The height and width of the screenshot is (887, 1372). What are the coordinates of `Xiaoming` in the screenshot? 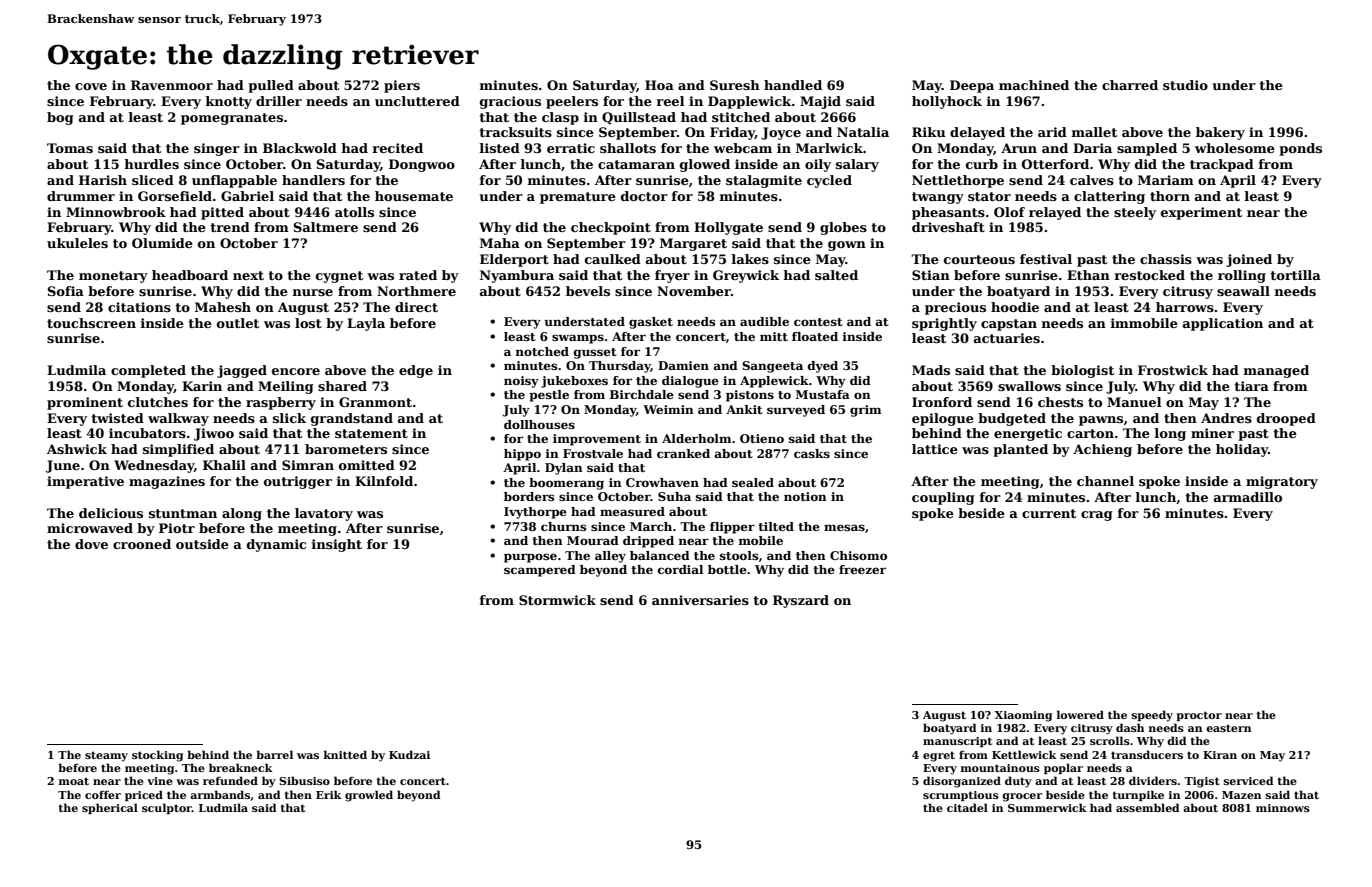 It's located at (1023, 716).
